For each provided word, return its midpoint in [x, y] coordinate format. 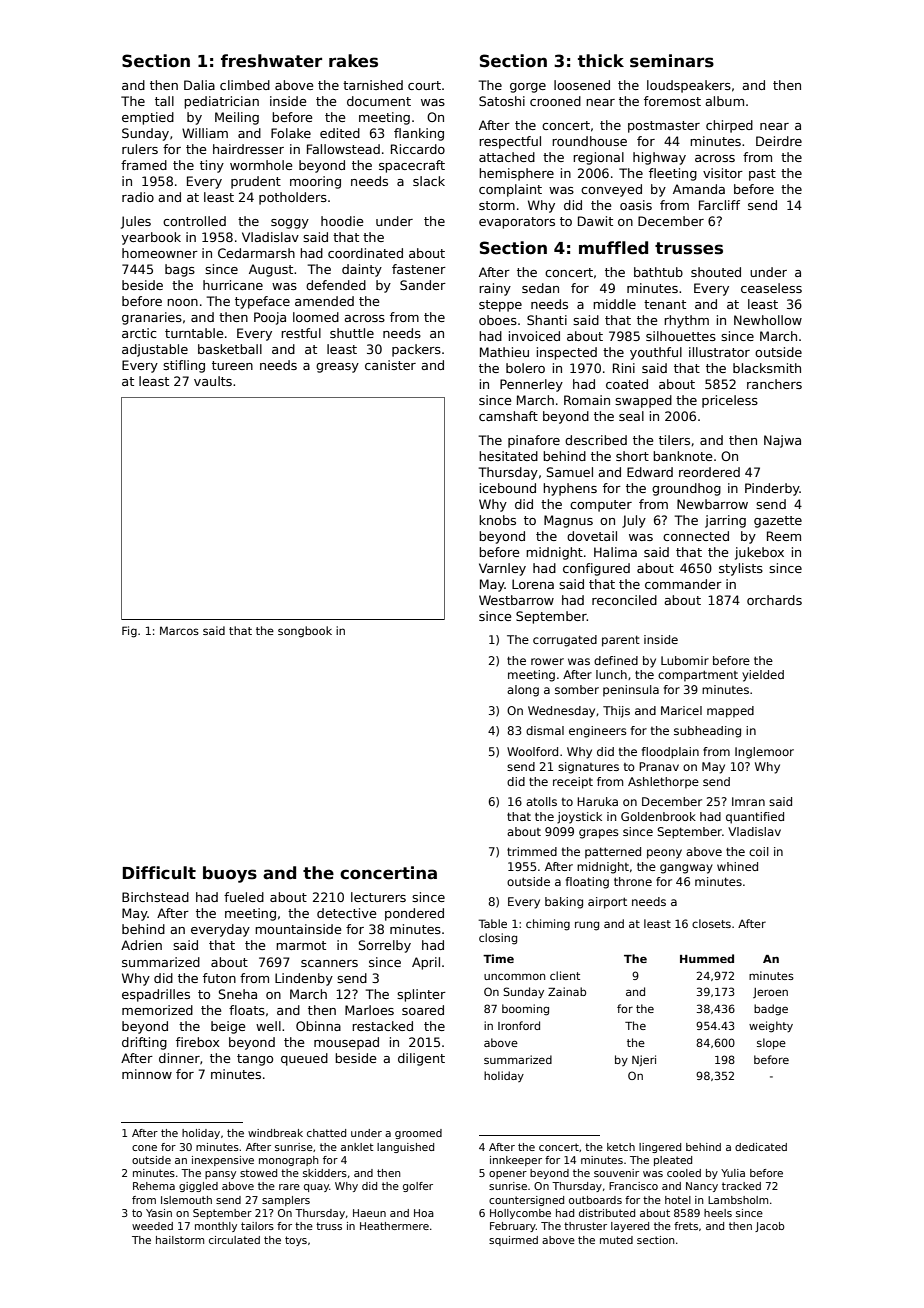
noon [182, 302]
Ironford [519, 1025]
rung [587, 926]
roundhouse [589, 141]
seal [631, 416]
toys [296, 1241]
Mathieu [504, 352]
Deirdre [779, 141]
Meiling [237, 118]
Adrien [141, 945]
